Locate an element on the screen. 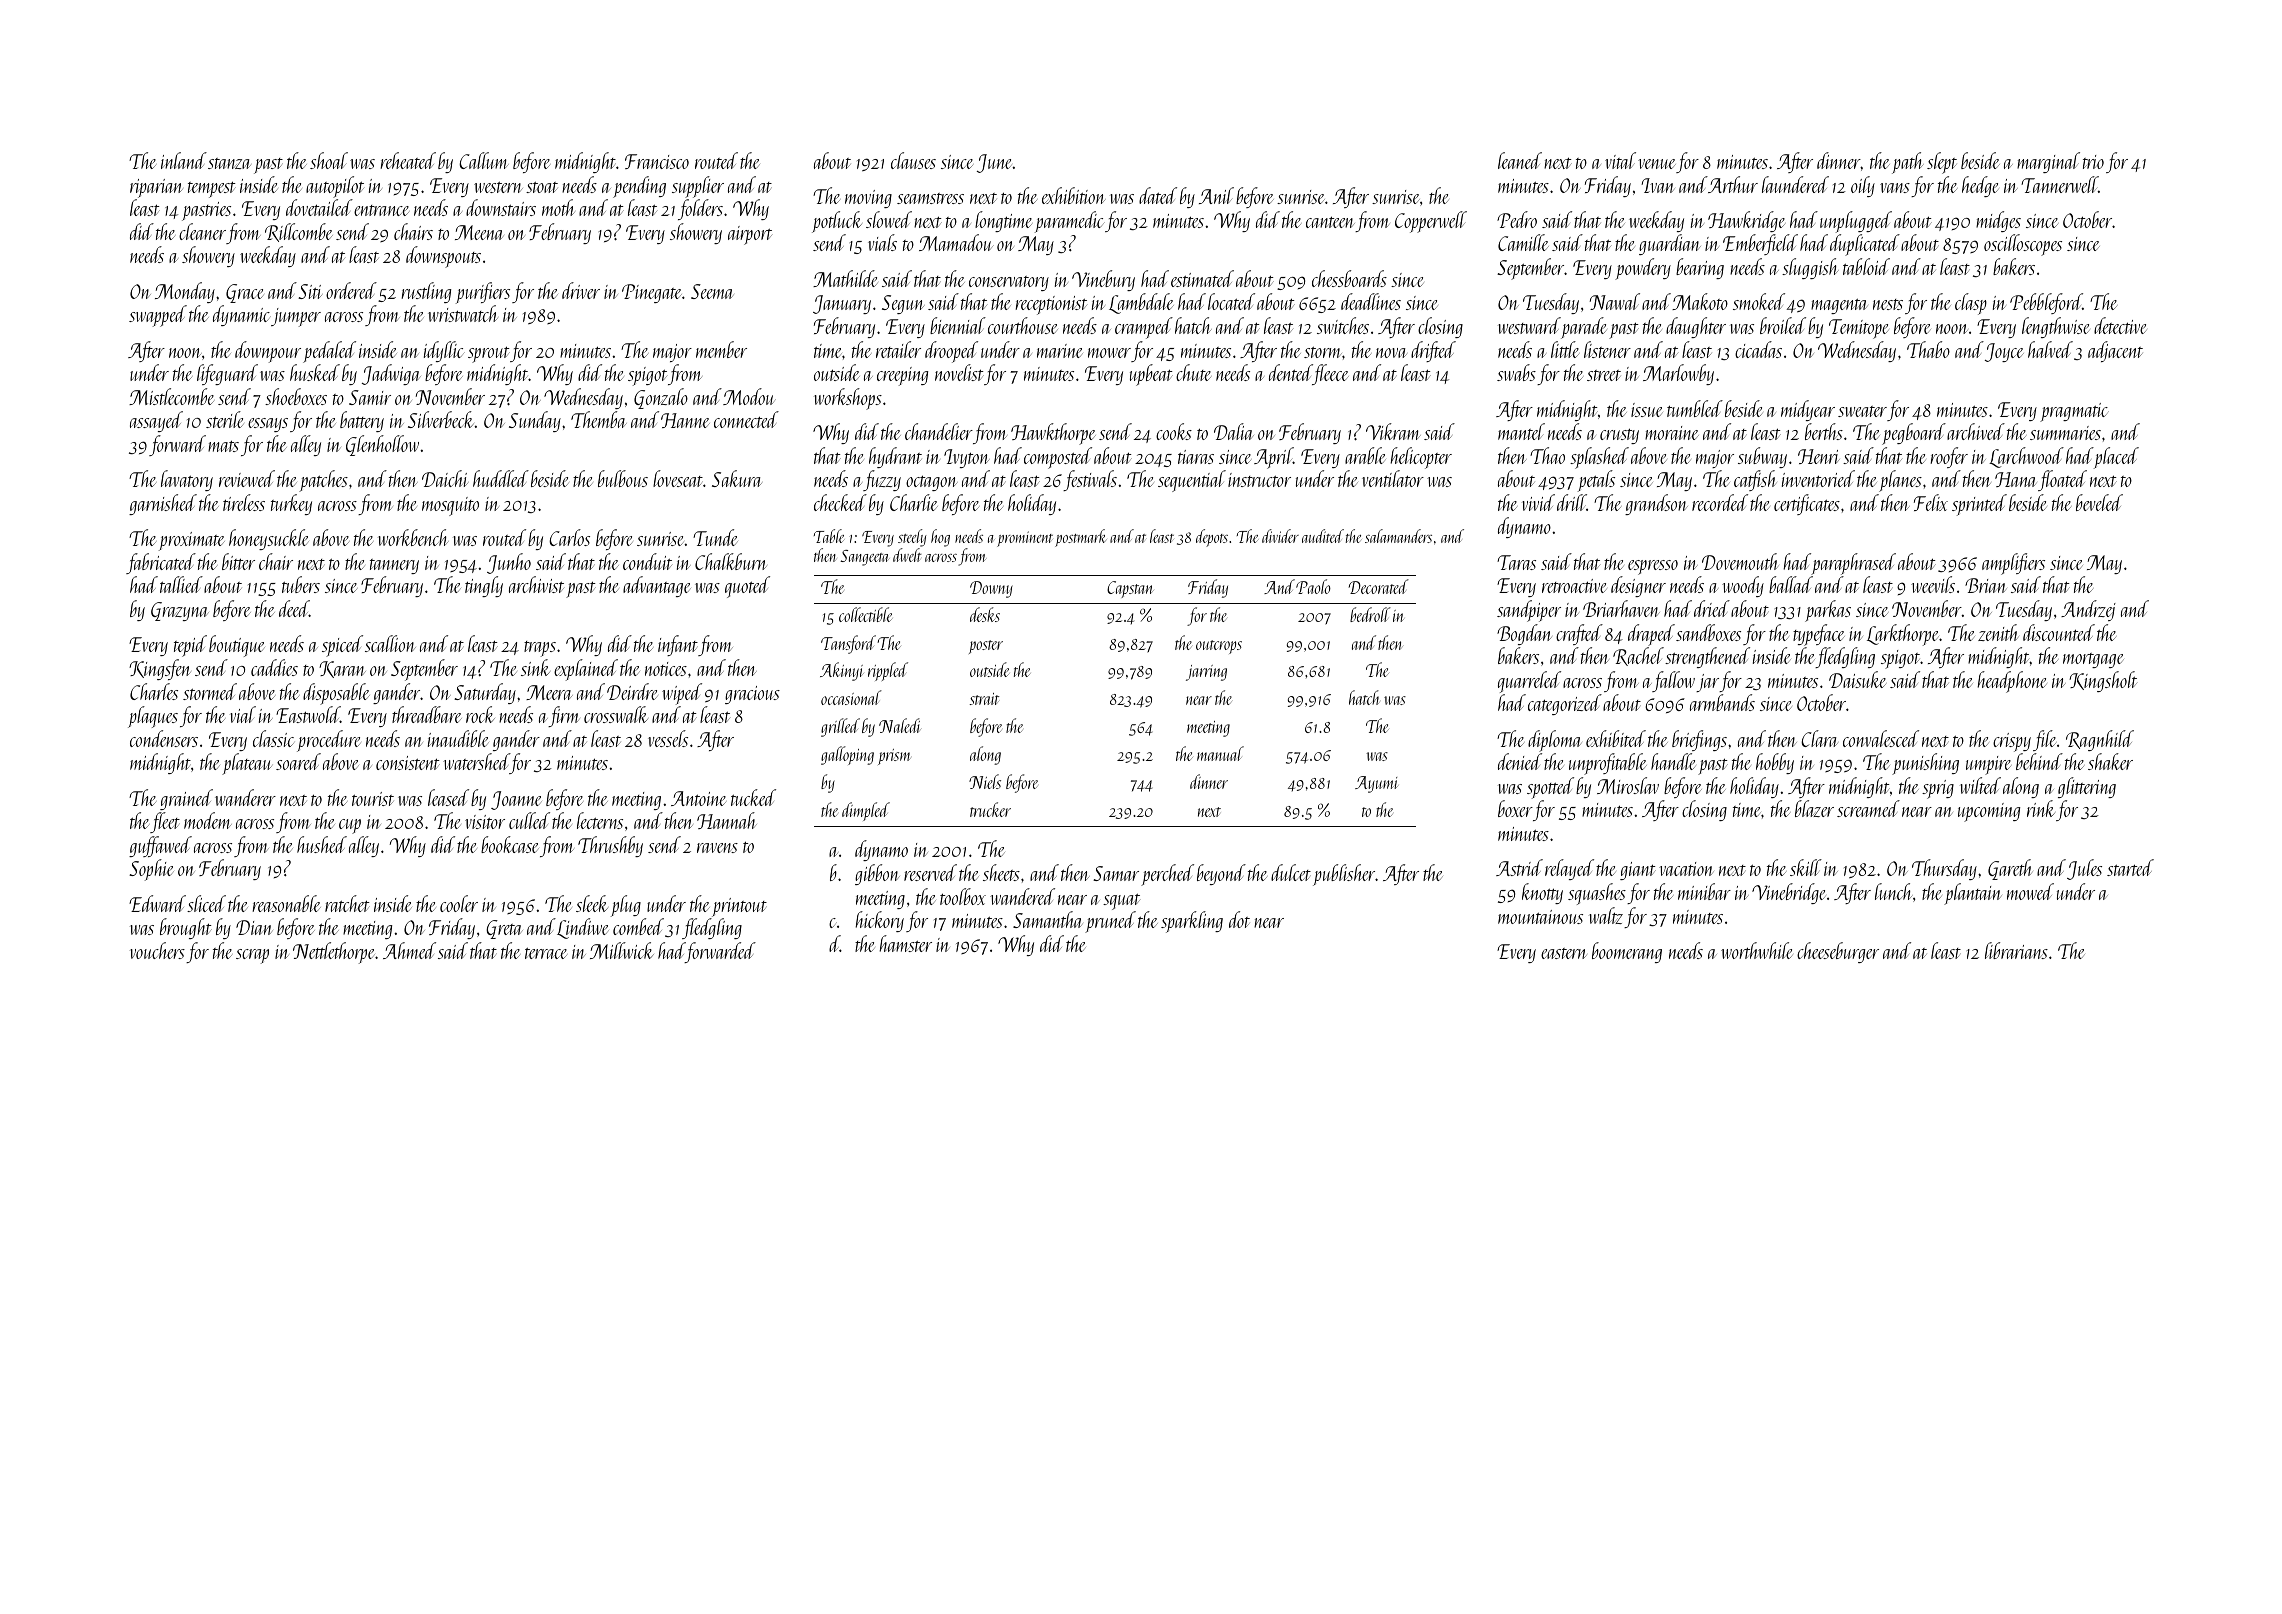 The width and height of the screenshot is (2282, 1614). collectible is located at coordinates (866, 614).
